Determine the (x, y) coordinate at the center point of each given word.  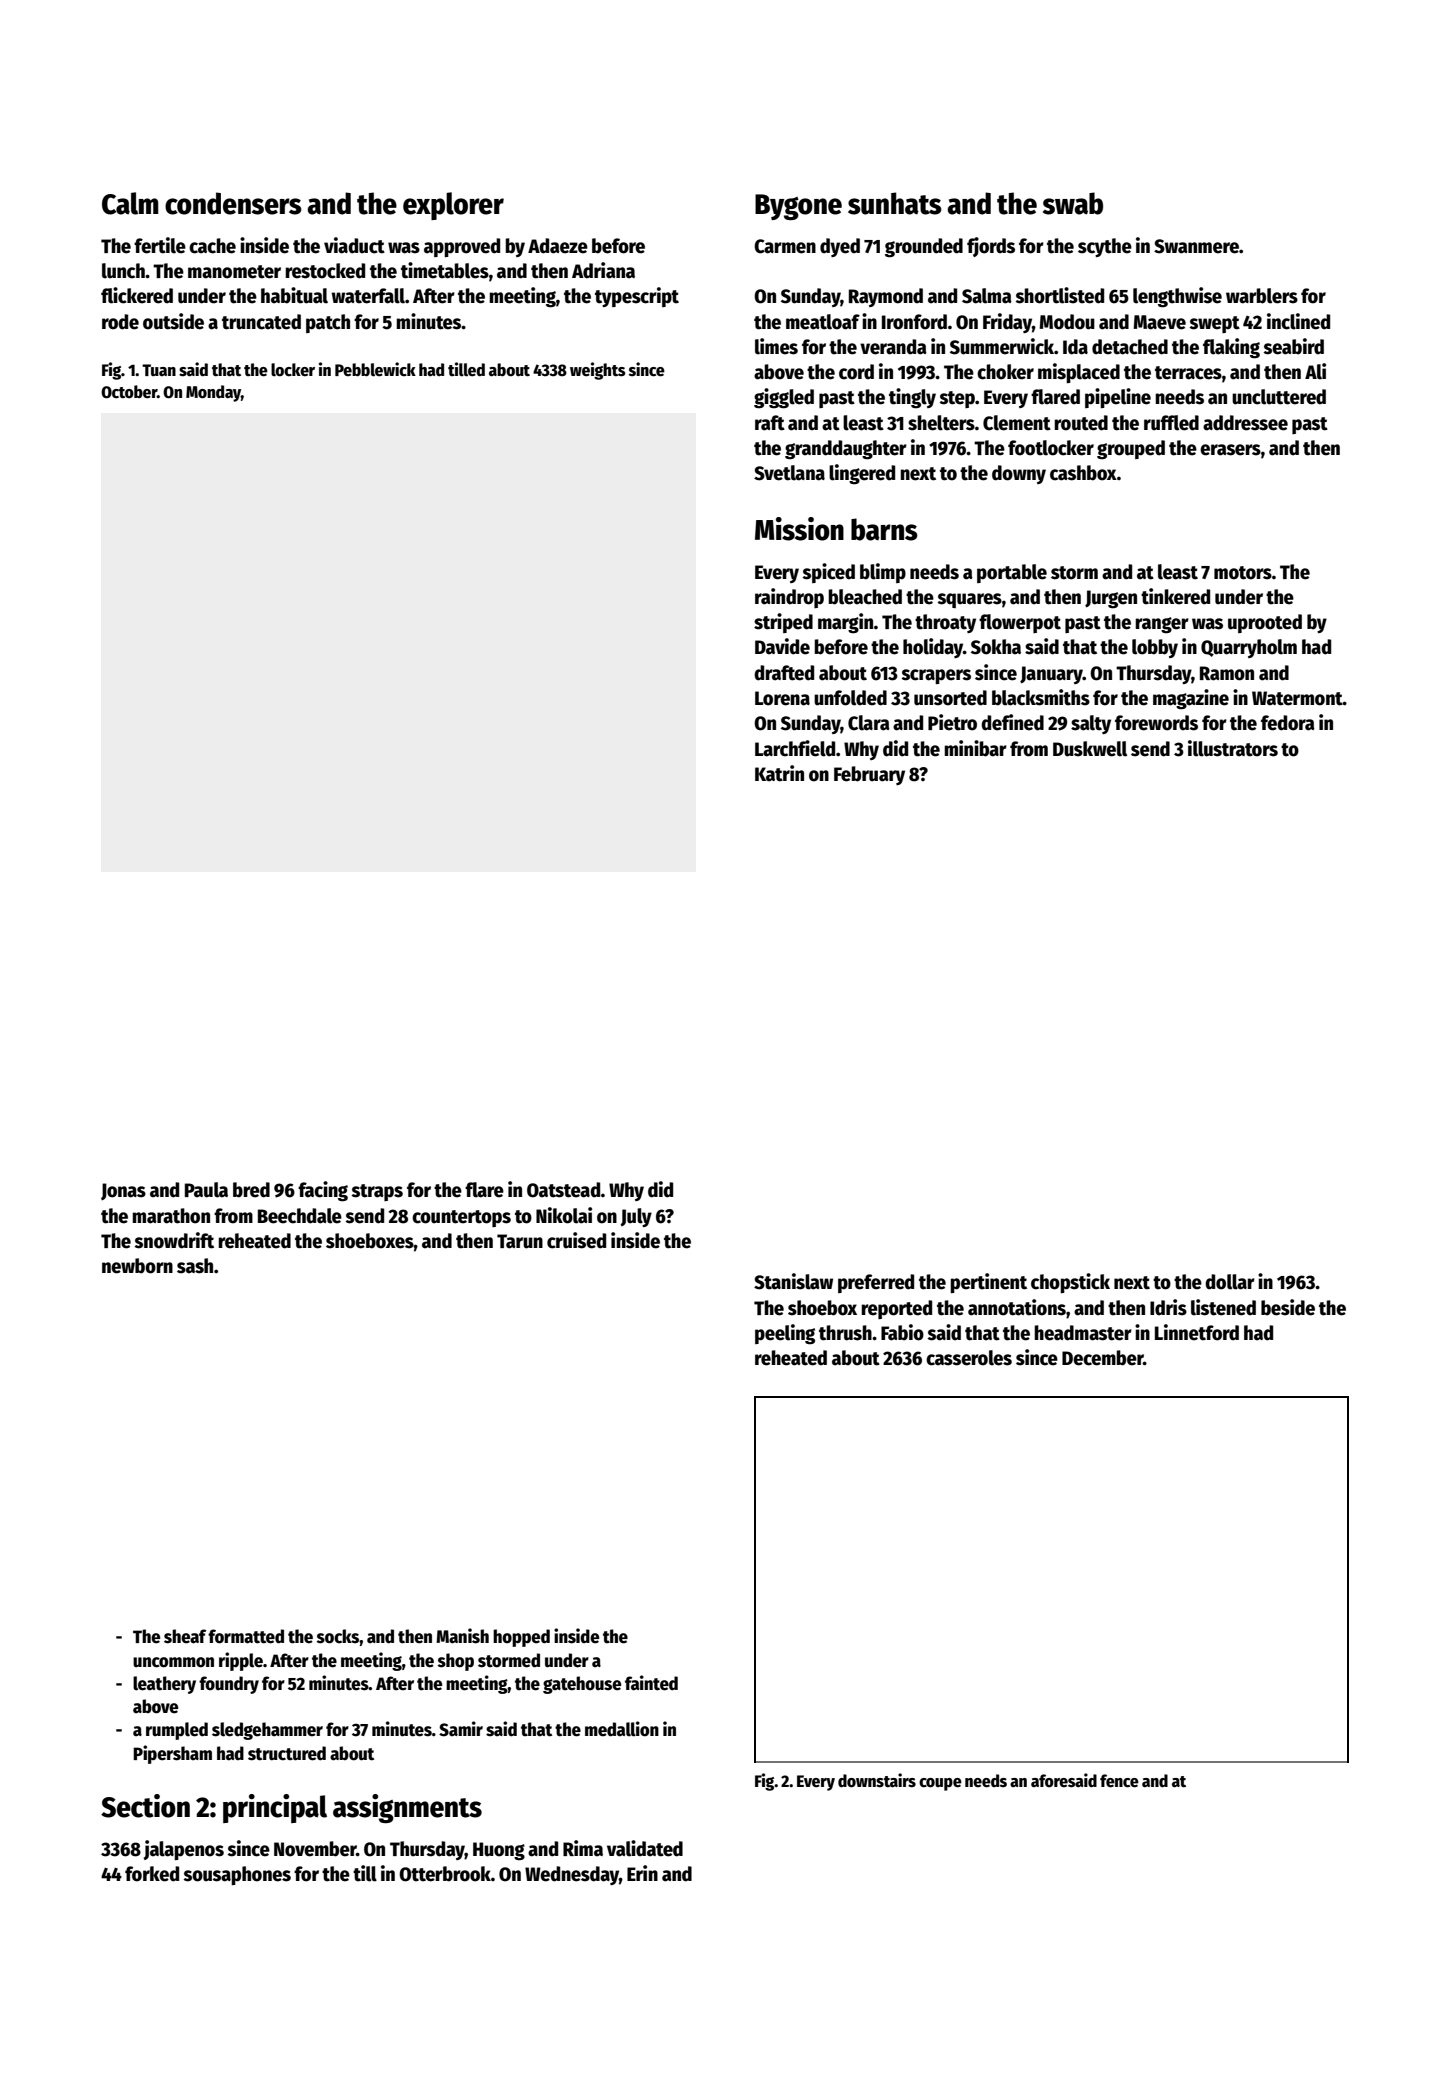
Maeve (1159, 322)
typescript (637, 297)
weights (598, 371)
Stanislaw (793, 1281)
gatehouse (582, 1685)
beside (1288, 1307)
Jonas (123, 1191)
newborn (137, 1266)
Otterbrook (445, 1874)
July (636, 1217)
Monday (213, 393)
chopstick (1070, 1283)
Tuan (159, 370)
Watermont (1297, 698)
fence (1119, 1781)
